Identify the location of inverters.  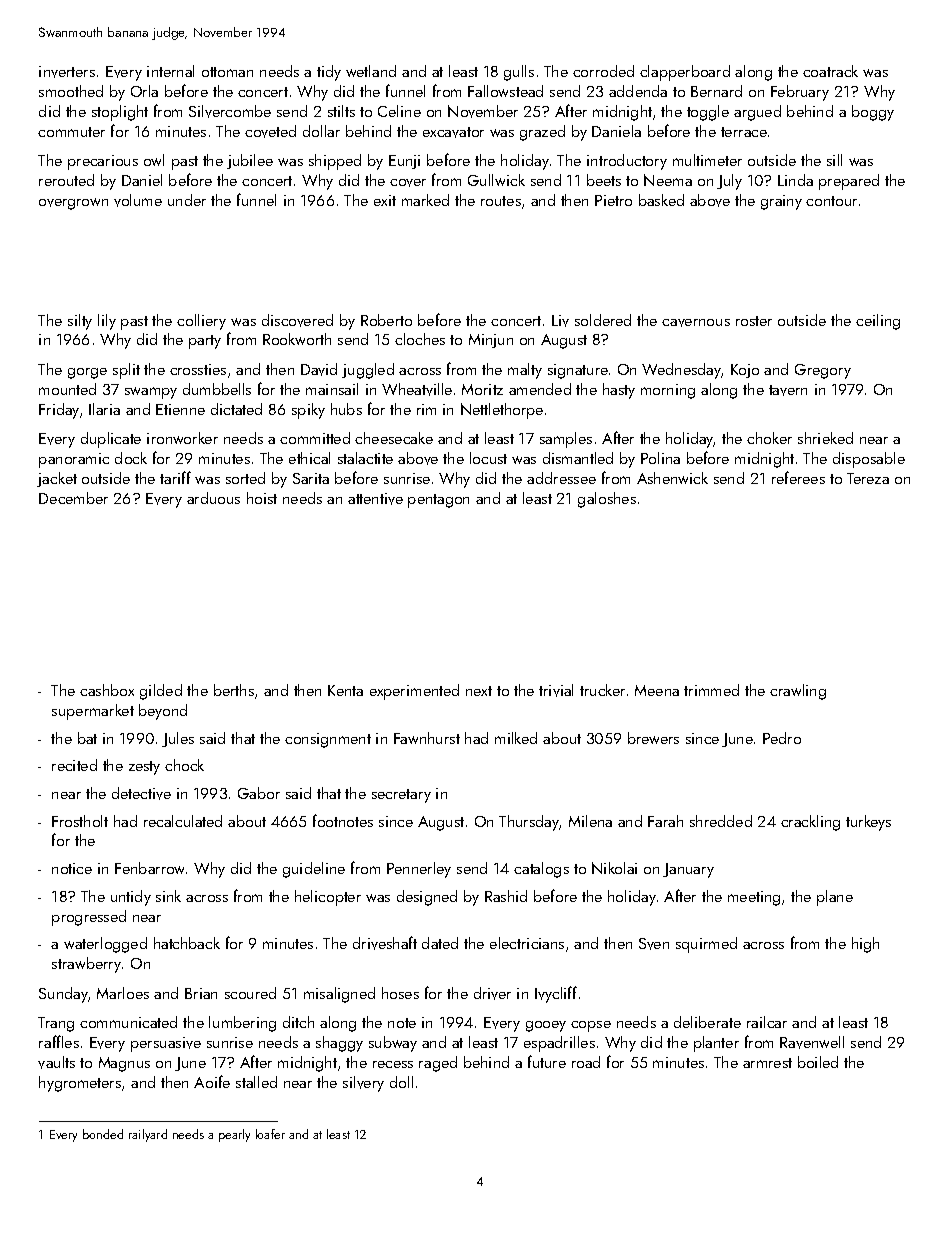
(67, 72).
